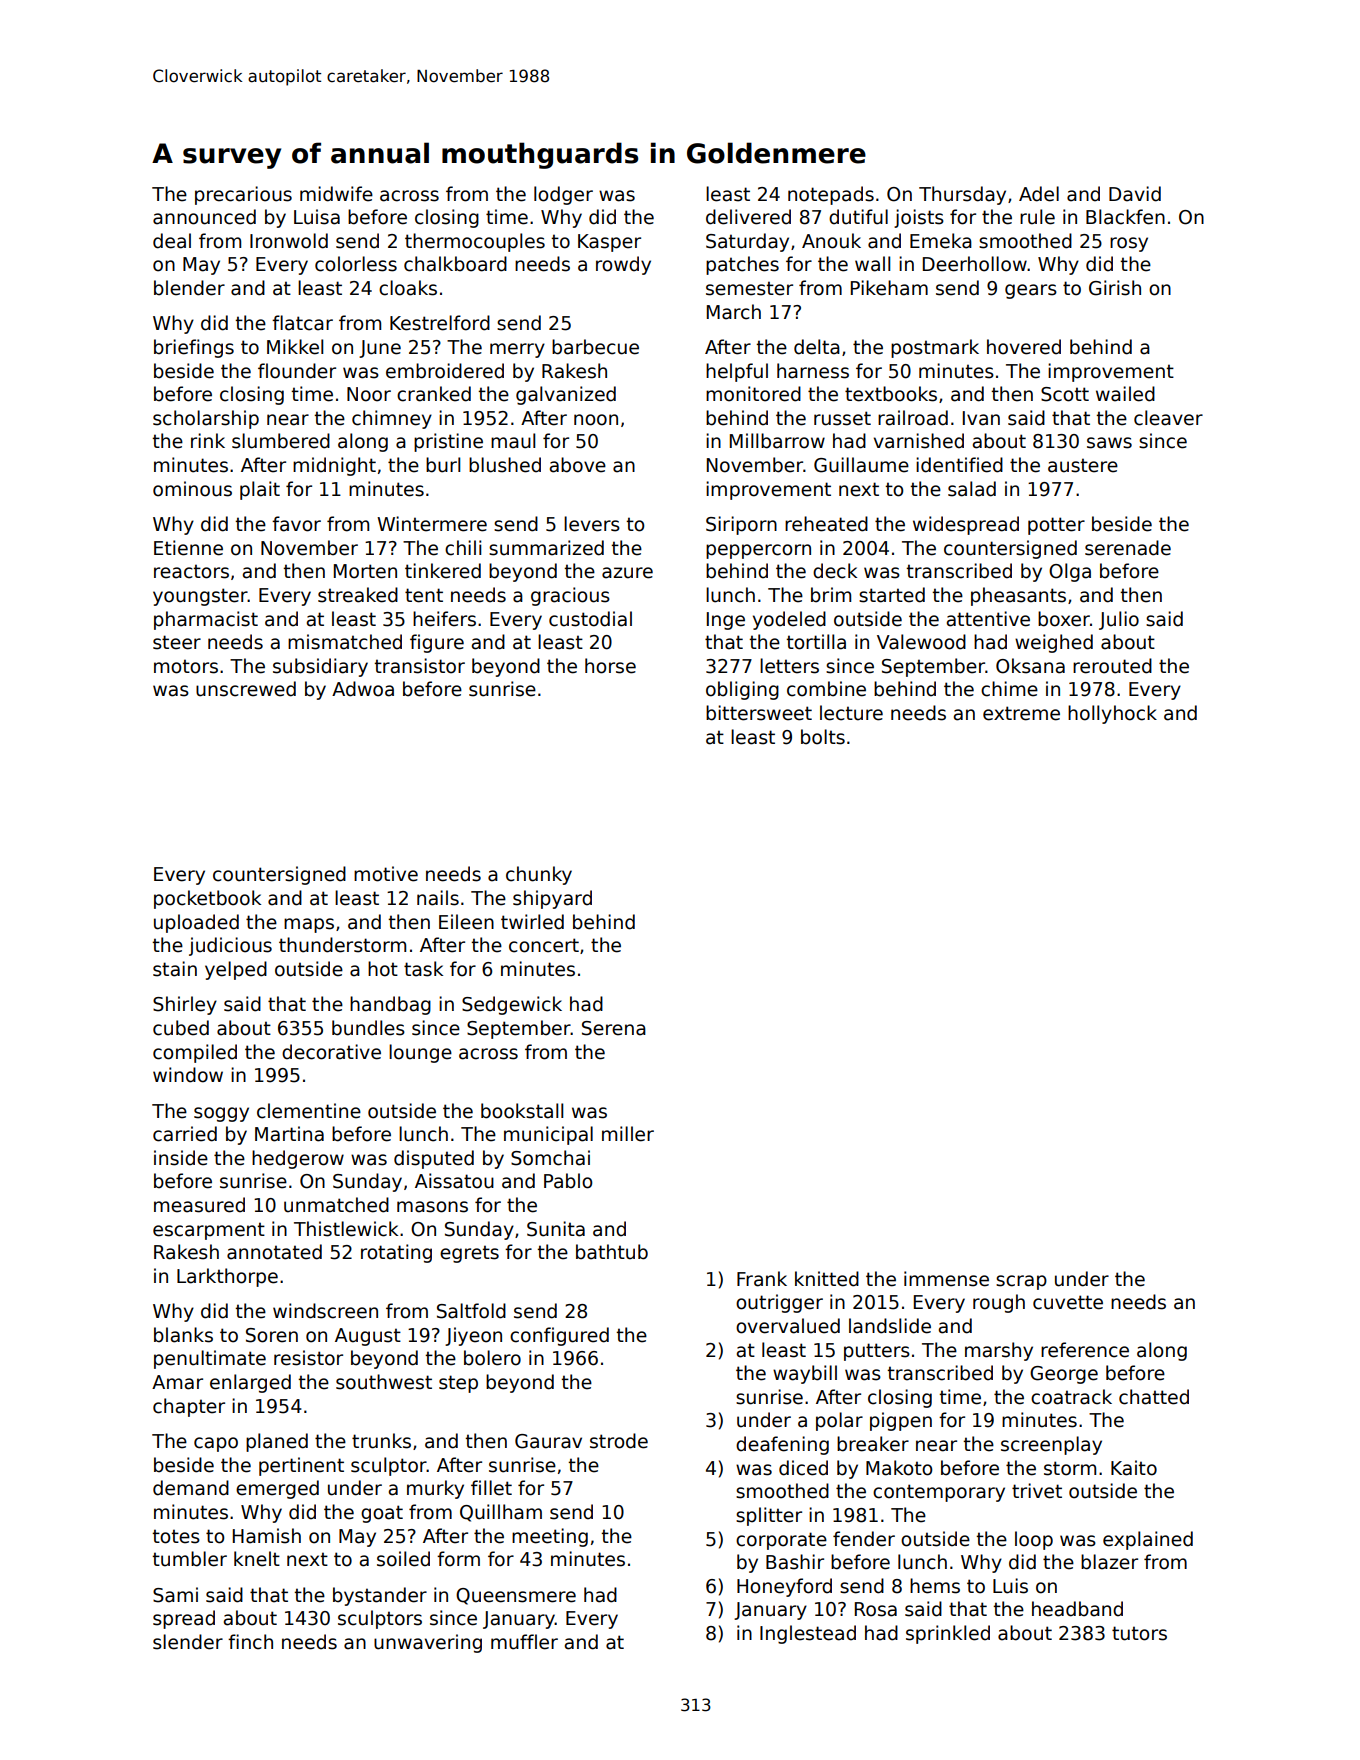 The width and height of the page is (1360, 1760). Describe the element at coordinates (524, 1642) in the page. I see `muffler` at that location.
